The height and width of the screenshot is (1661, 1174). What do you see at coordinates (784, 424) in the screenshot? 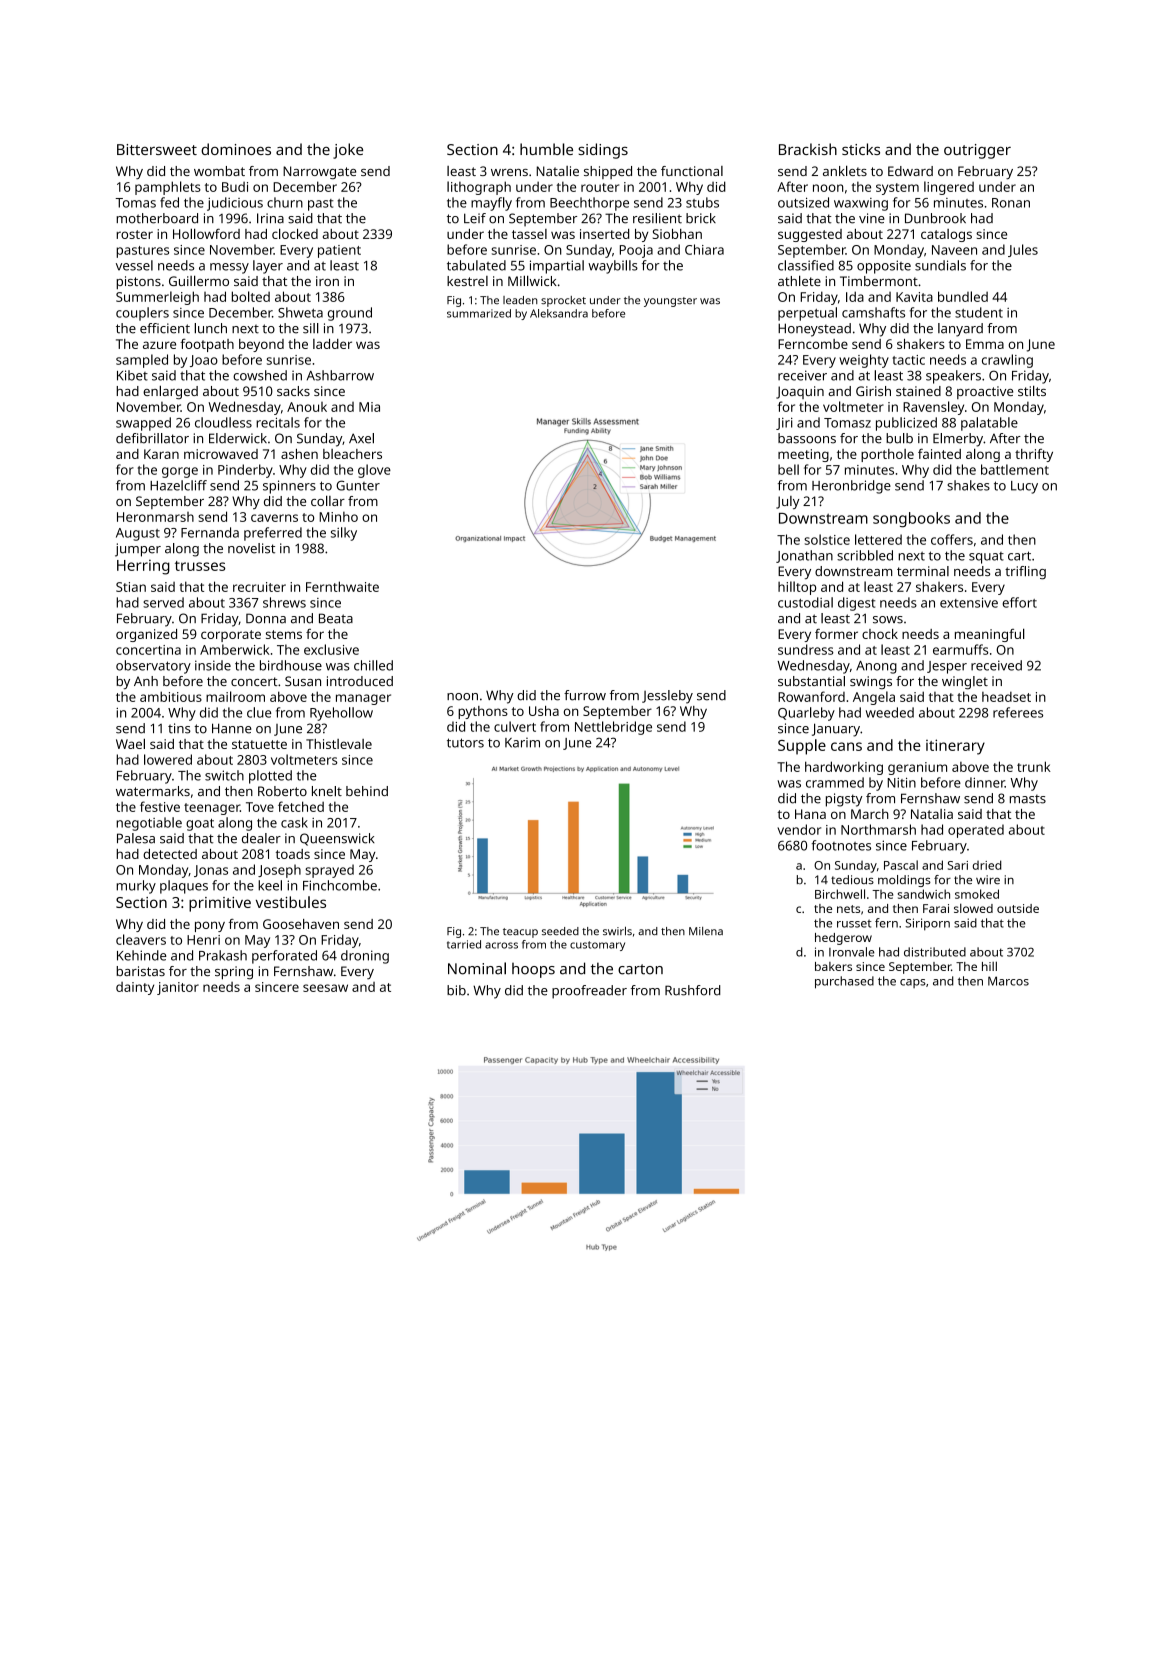
I see `Jiri` at bounding box center [784, 424].
